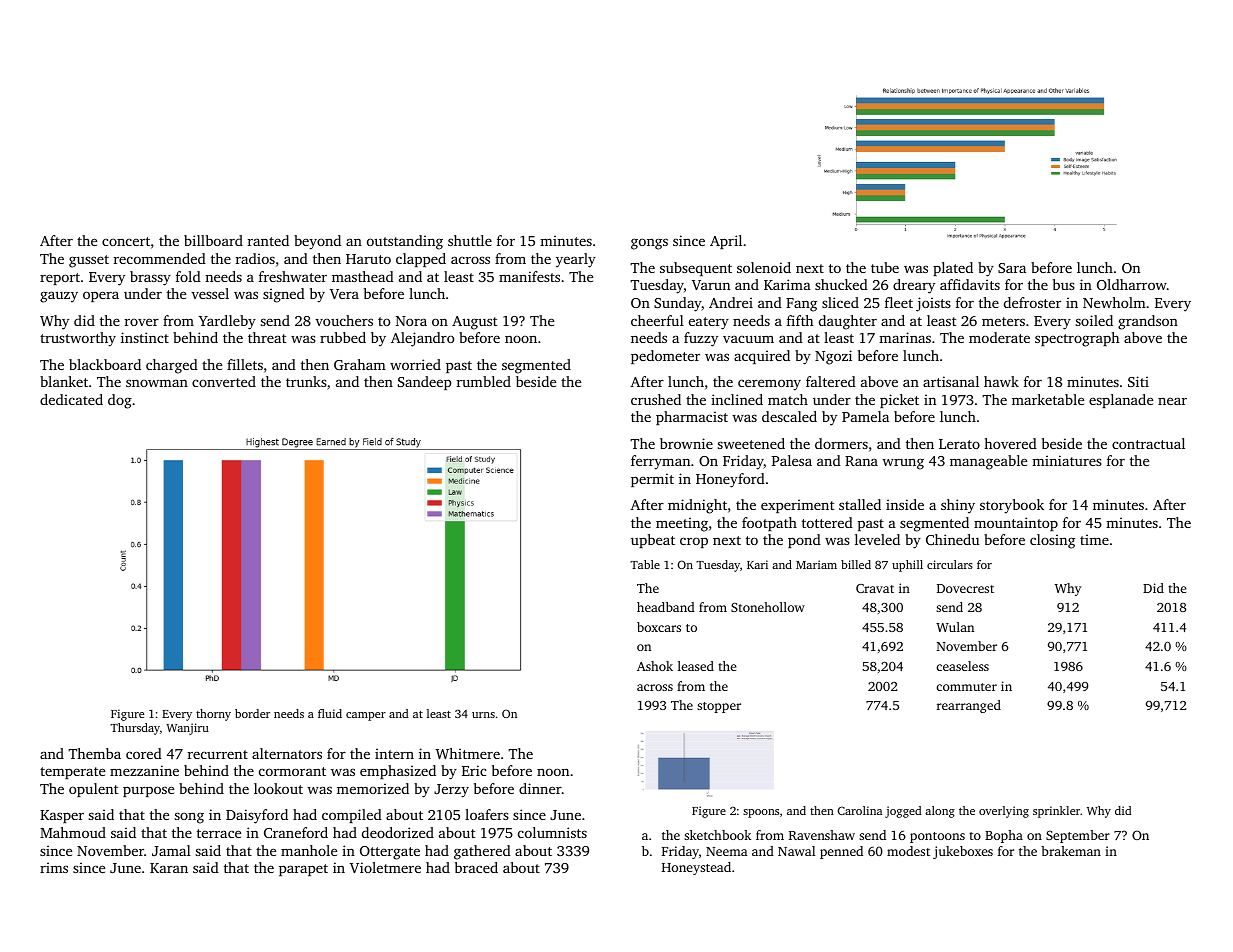 The width and height of the page is (1233, 952). I want to click on tube, so click(885, 267).
